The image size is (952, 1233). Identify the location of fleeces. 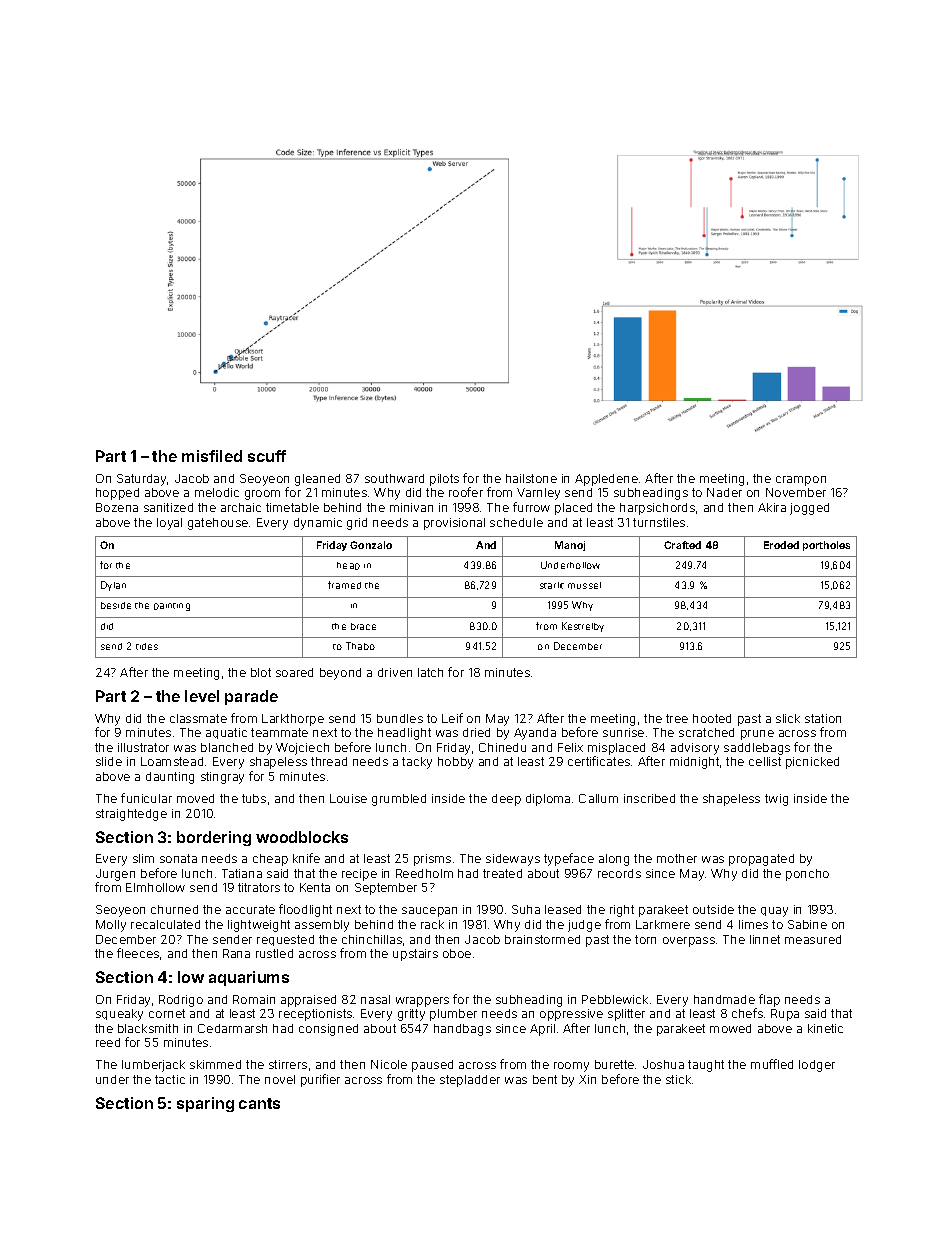
(138, 953).
